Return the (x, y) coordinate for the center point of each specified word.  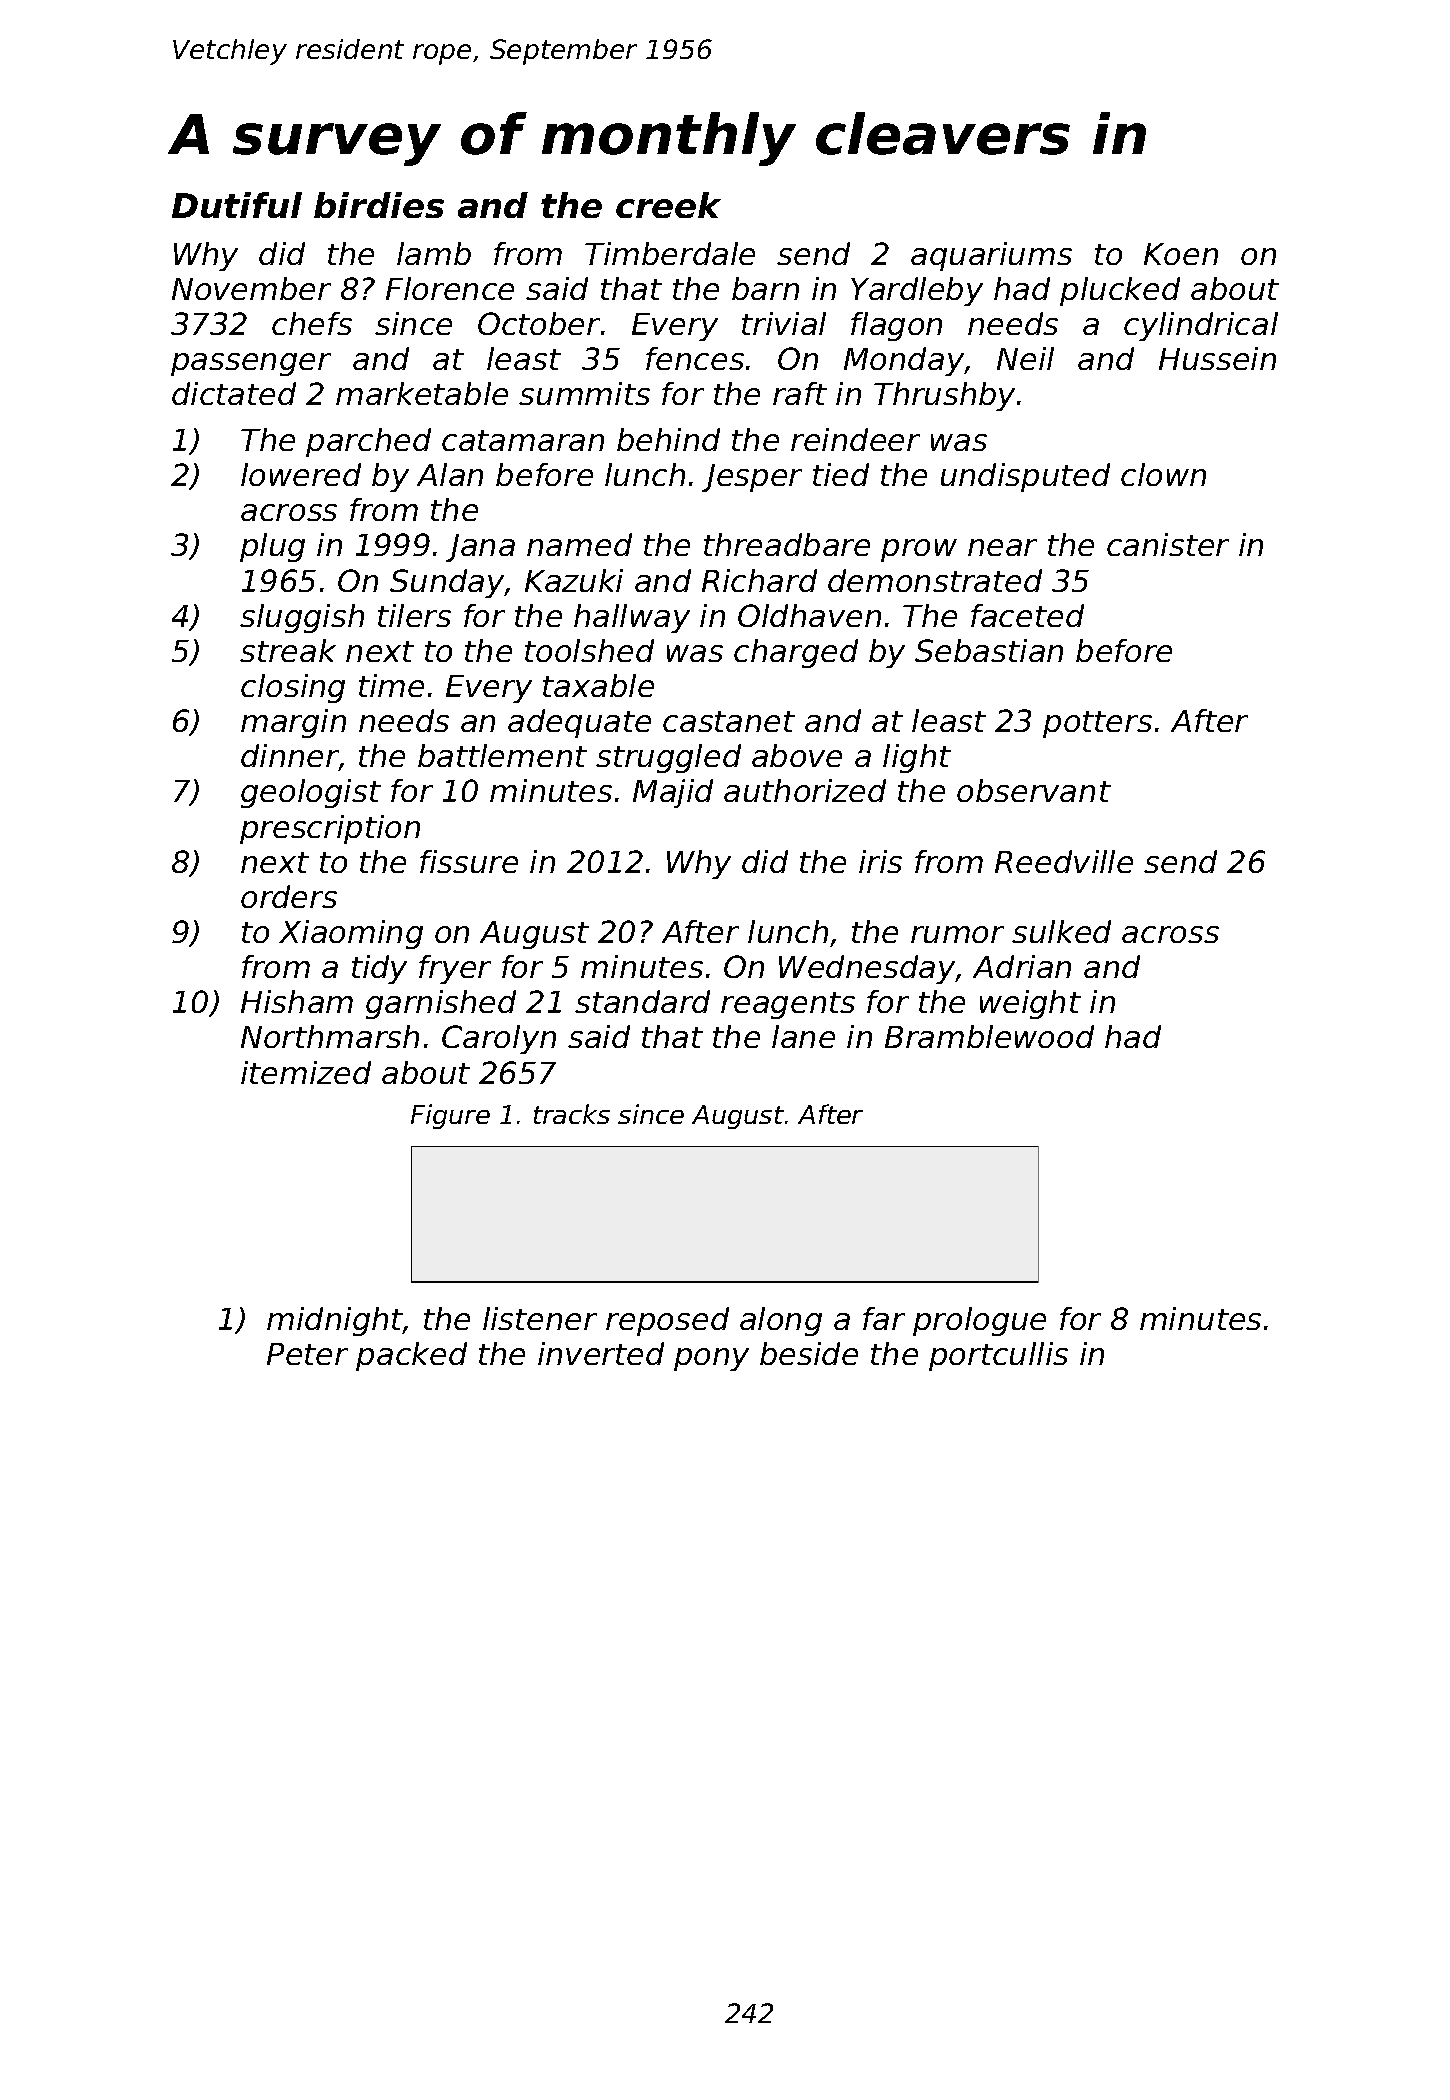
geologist (311, 793)
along (781, 1321)
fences (695, 358)
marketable (422, 393)
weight (1030, 1004)
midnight (335, 1321)
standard (642, 1001)
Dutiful (237, 205)
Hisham (297, 1001)
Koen (1181, 254)
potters (1097, 724)
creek (668, 205)
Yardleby (917, 291)
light (917, 758)
